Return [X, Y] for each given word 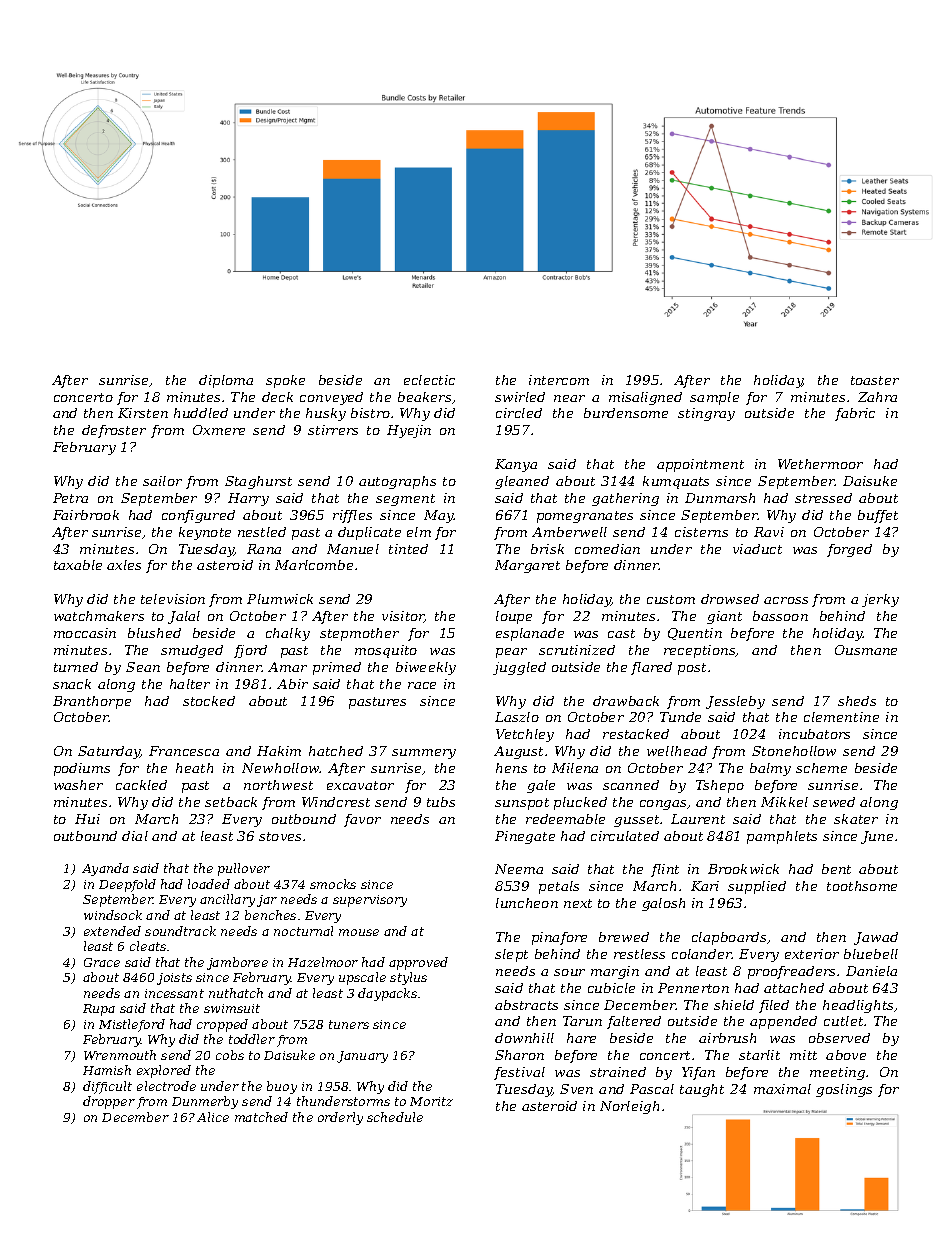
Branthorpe [92, 702]
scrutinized [577, 650]
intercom [559, 380]
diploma [226, 381]
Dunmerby [205, 1102]
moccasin [85, 633]
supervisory [370, 901]
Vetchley [525, 735]
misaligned [645, 398]
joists [174, 979]
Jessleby [735, 702]
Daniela [871, 971]
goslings [844, 1090]
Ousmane [866, 650]
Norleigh [629, 1107]
